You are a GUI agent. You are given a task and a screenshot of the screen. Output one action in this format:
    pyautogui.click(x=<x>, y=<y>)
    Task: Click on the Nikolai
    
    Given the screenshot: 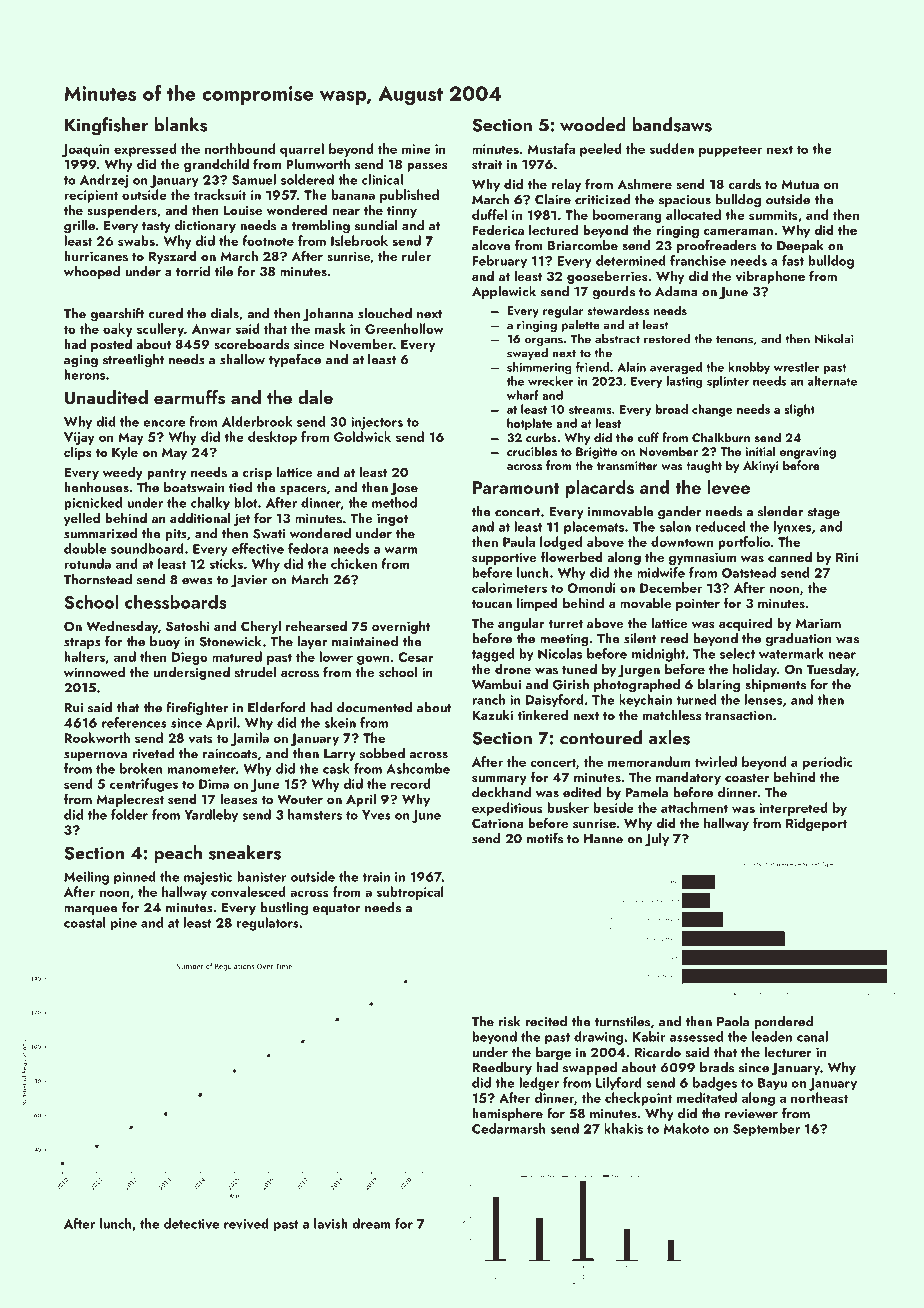 What is the action you would take?
    pyautogui.click(x=834, y=339)
